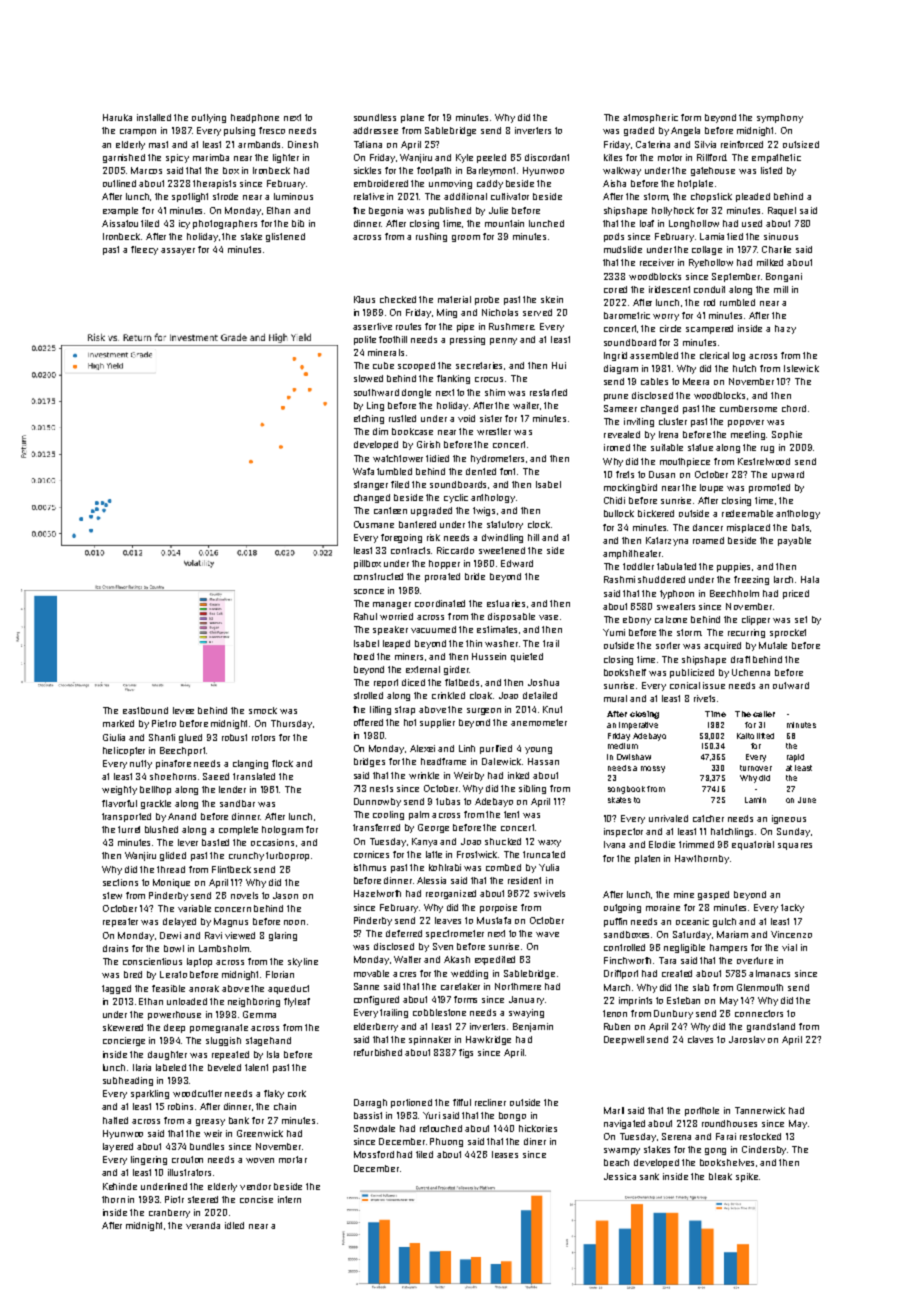 The width and height of the screenshot is (924, 1308). Describe the element at coordinates (781, 289) in the screenshot. I see `mill` at that location.
